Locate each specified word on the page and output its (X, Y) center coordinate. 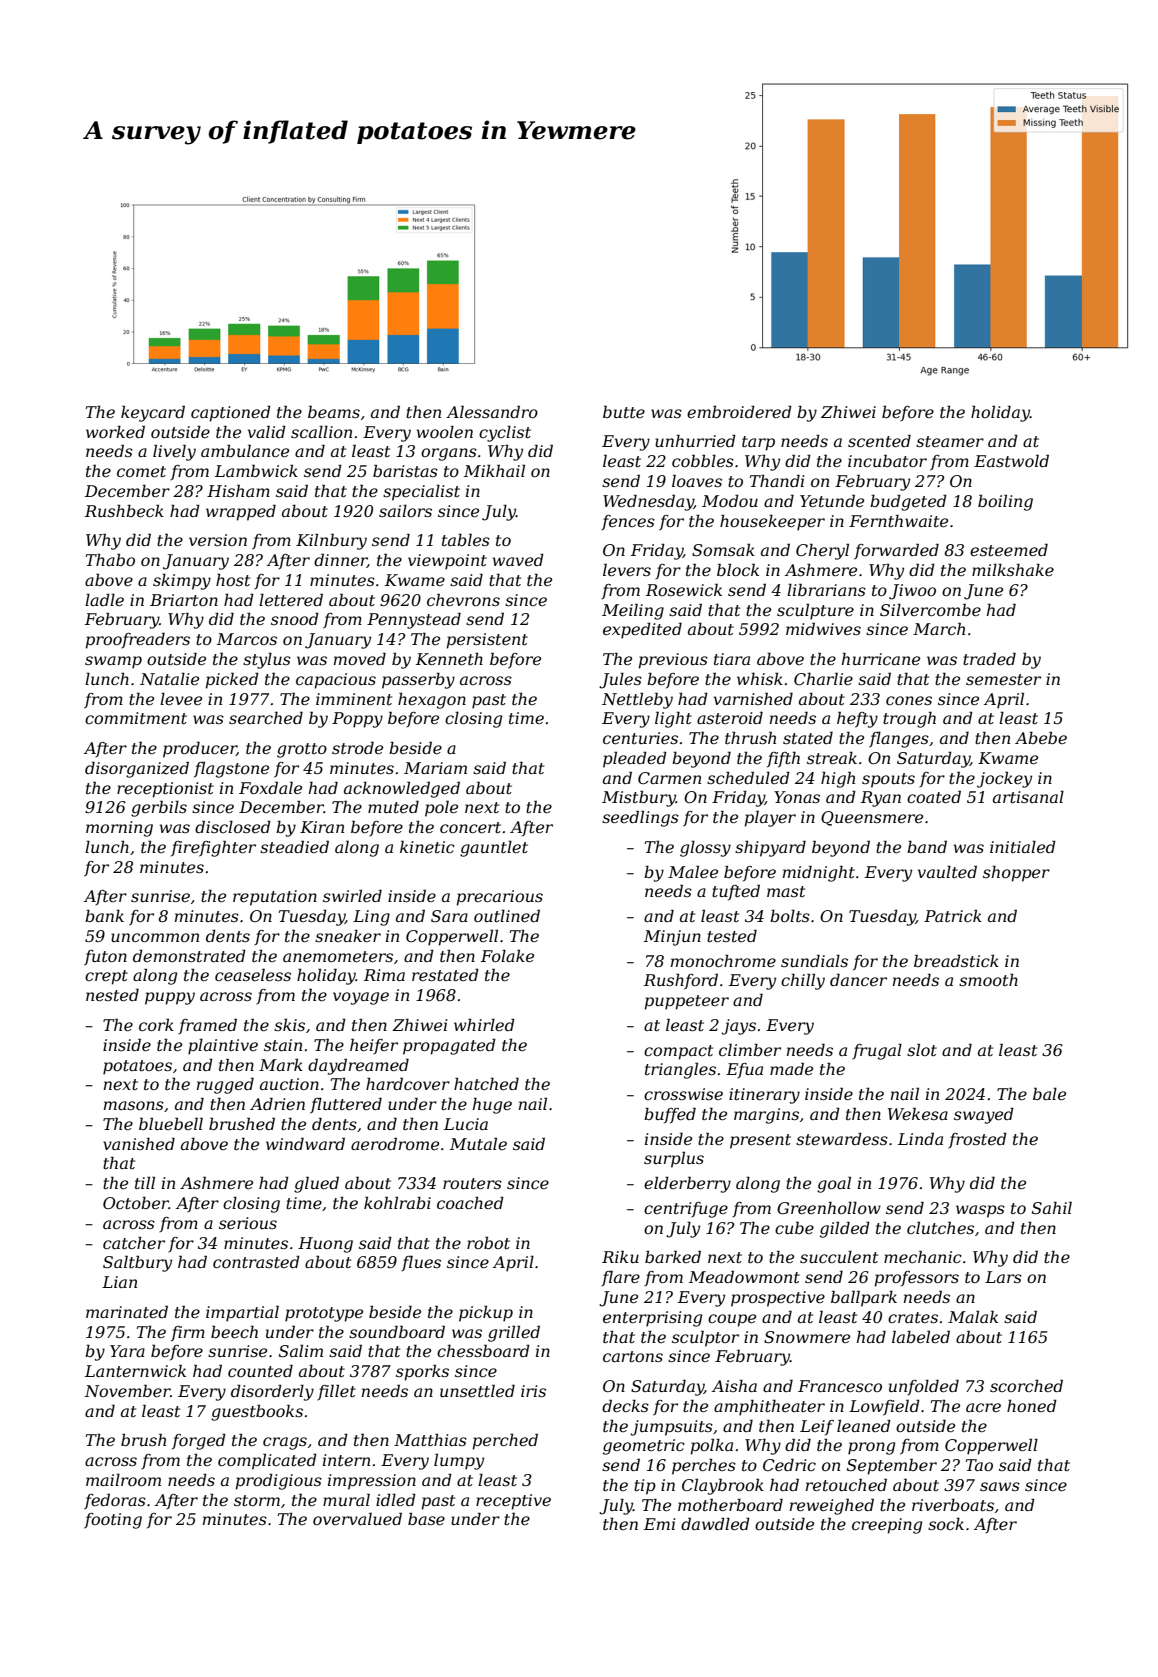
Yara (127, 1351)
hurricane (881, 659)
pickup (486, 1313)
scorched (1026, 1385)
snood (295, 619)
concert (470, 827)
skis (289, 1024)
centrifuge (686, 1210)
